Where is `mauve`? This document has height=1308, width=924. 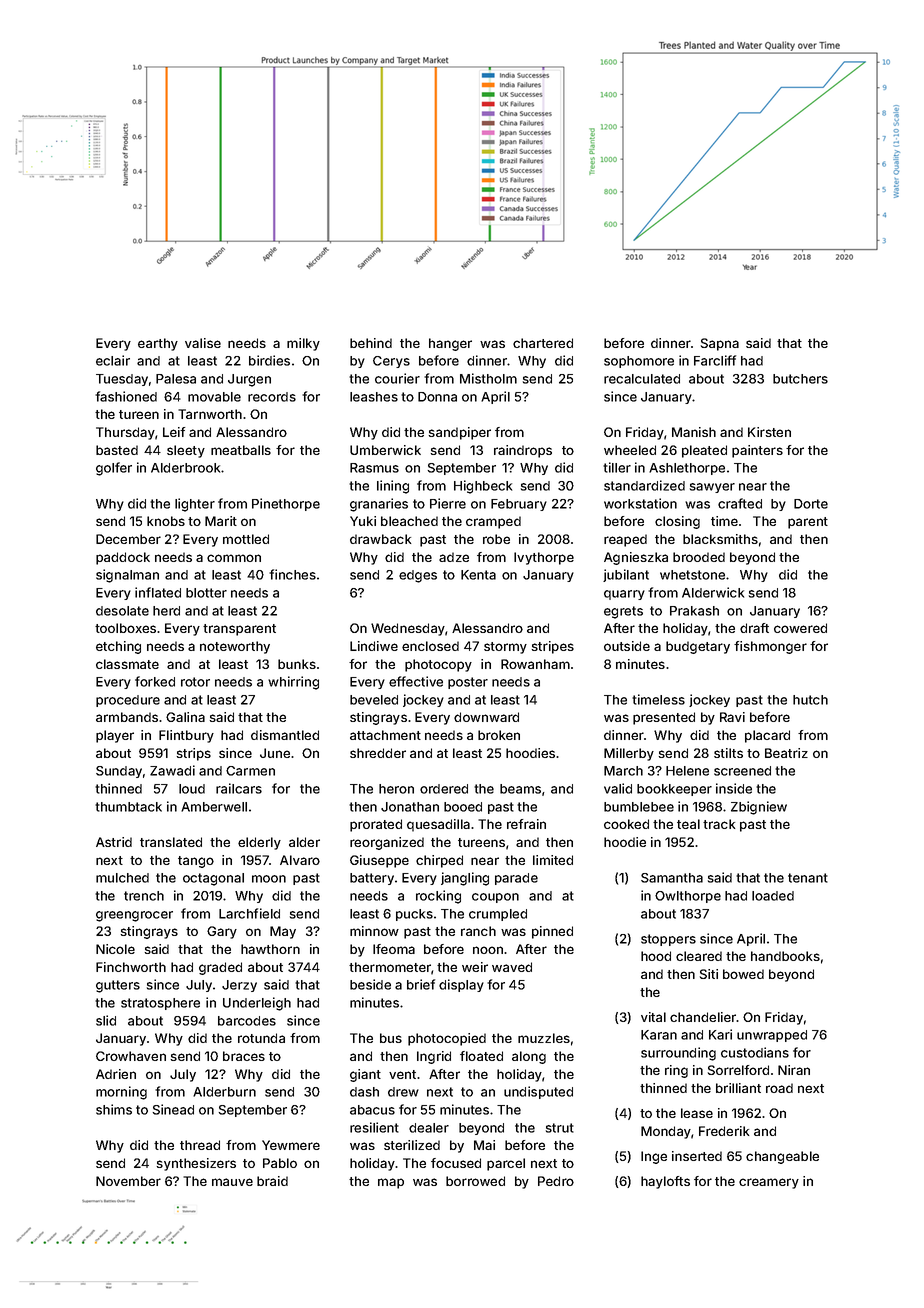
mauve is located at coordinates (232, 1182).
